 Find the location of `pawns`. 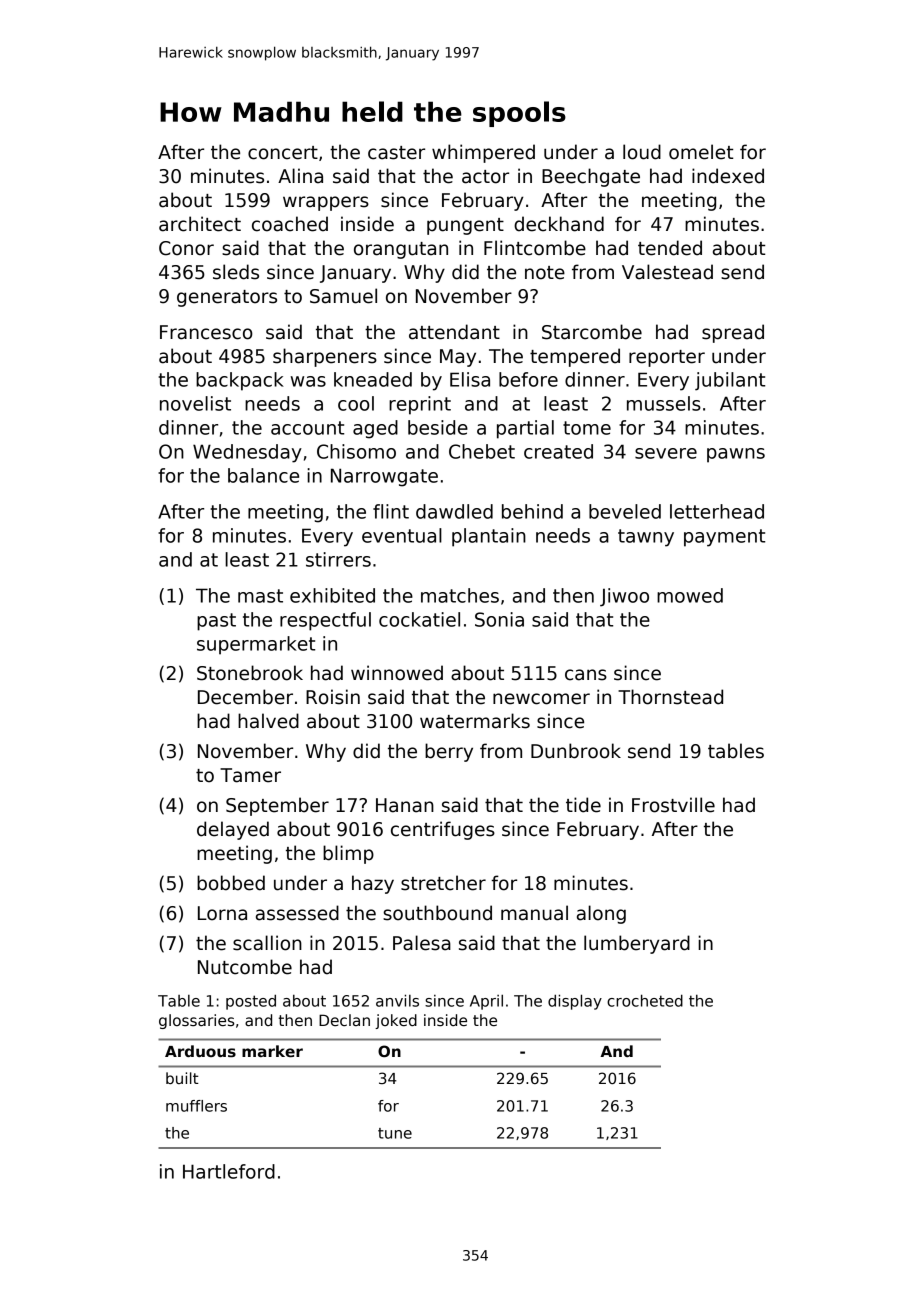

pawns is located at coordinates (736, 455).
